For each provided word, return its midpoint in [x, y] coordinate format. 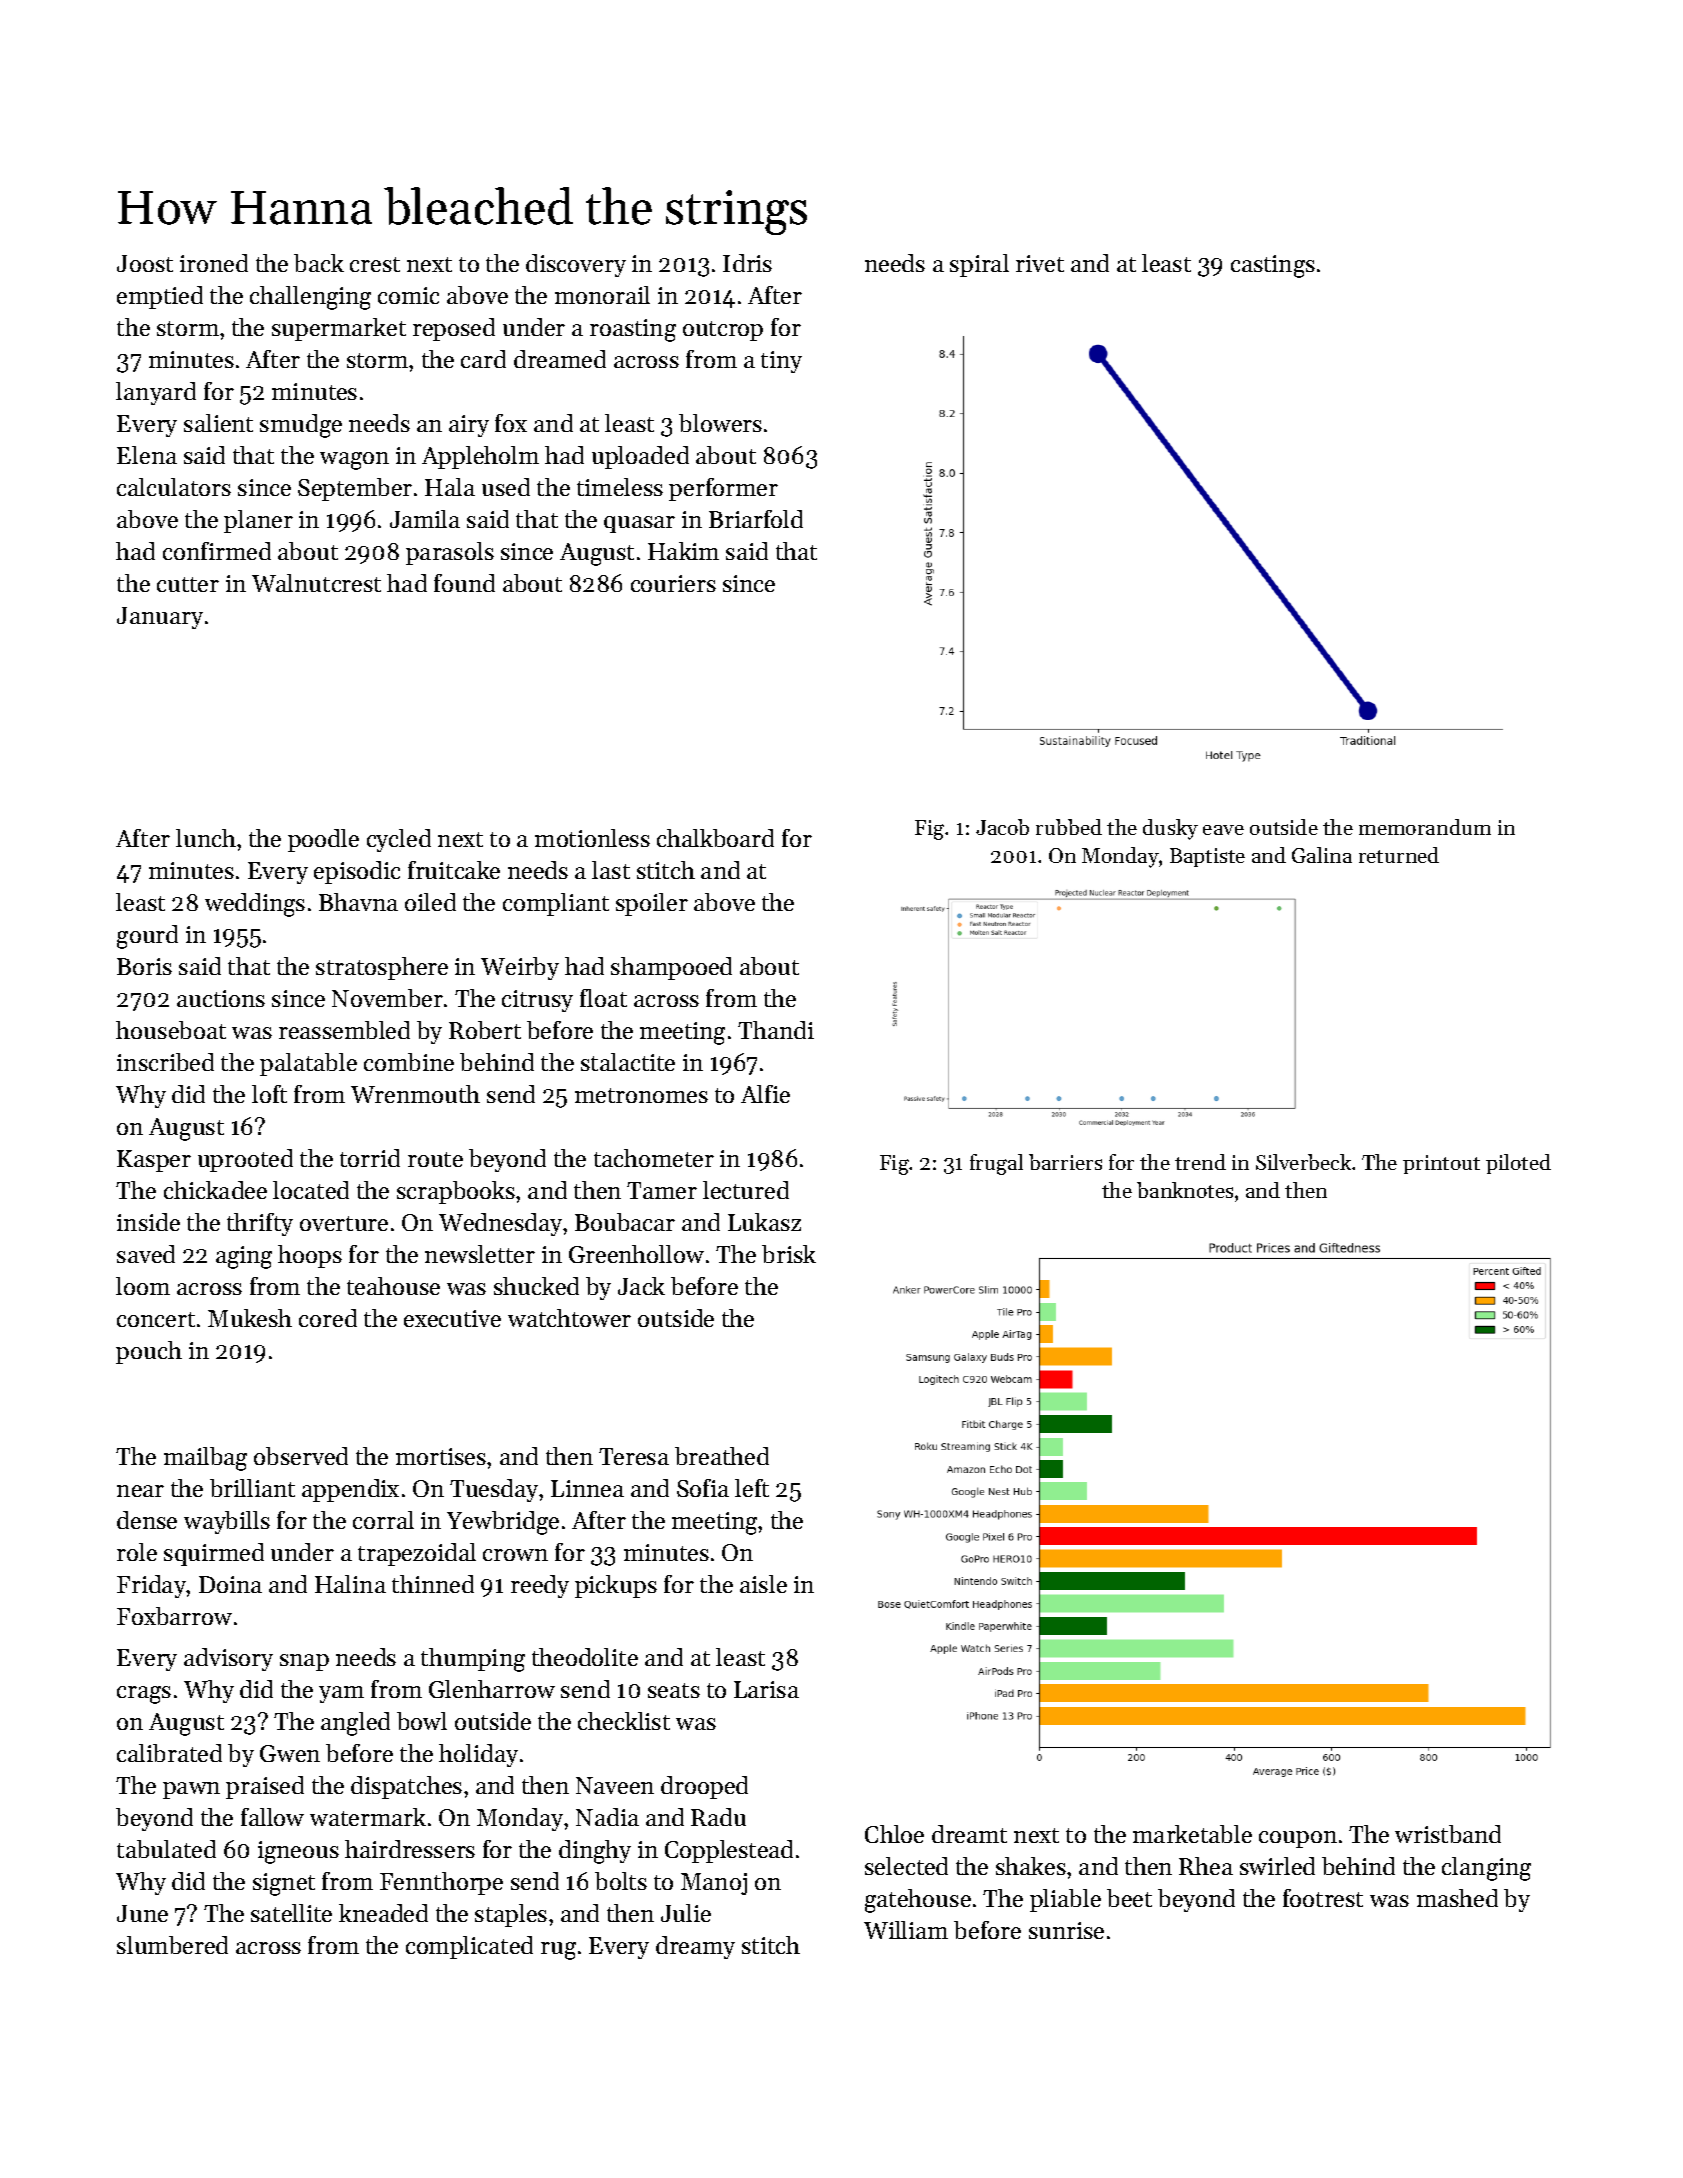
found [464, 583]
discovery [576, 265]
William [906, 1930]
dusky [1170, 829]
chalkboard [715, 838]
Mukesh [250, 1318]
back [319, 263]
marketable [1192, 1834]
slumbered [172, 1945]
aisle [763, 1584]
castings [1273, 266]
